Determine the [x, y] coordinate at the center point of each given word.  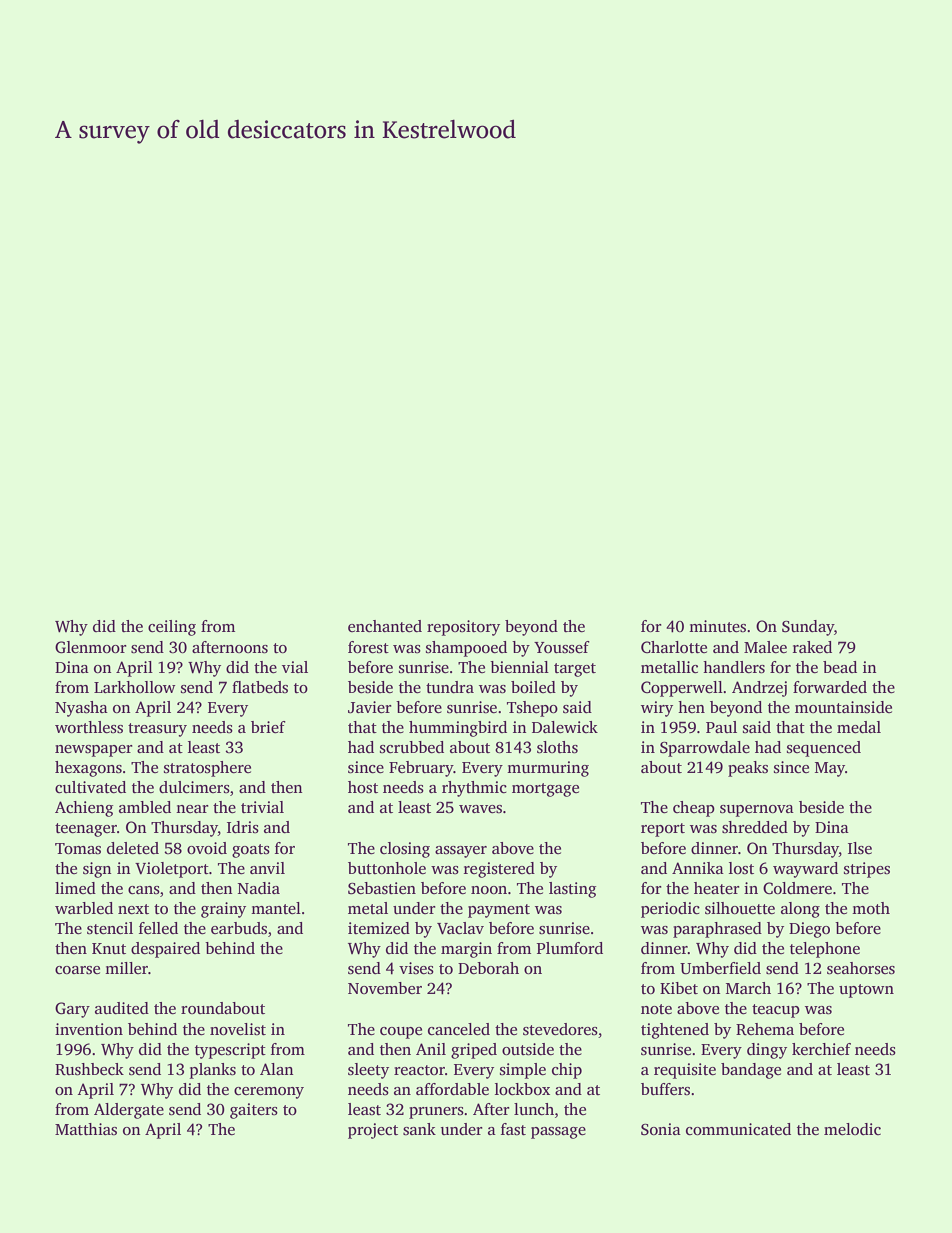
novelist [238, 1029]
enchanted [385, 626]
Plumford [569, 948]
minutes [717, 626]
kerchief [821, 1049]
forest [368, 647]
